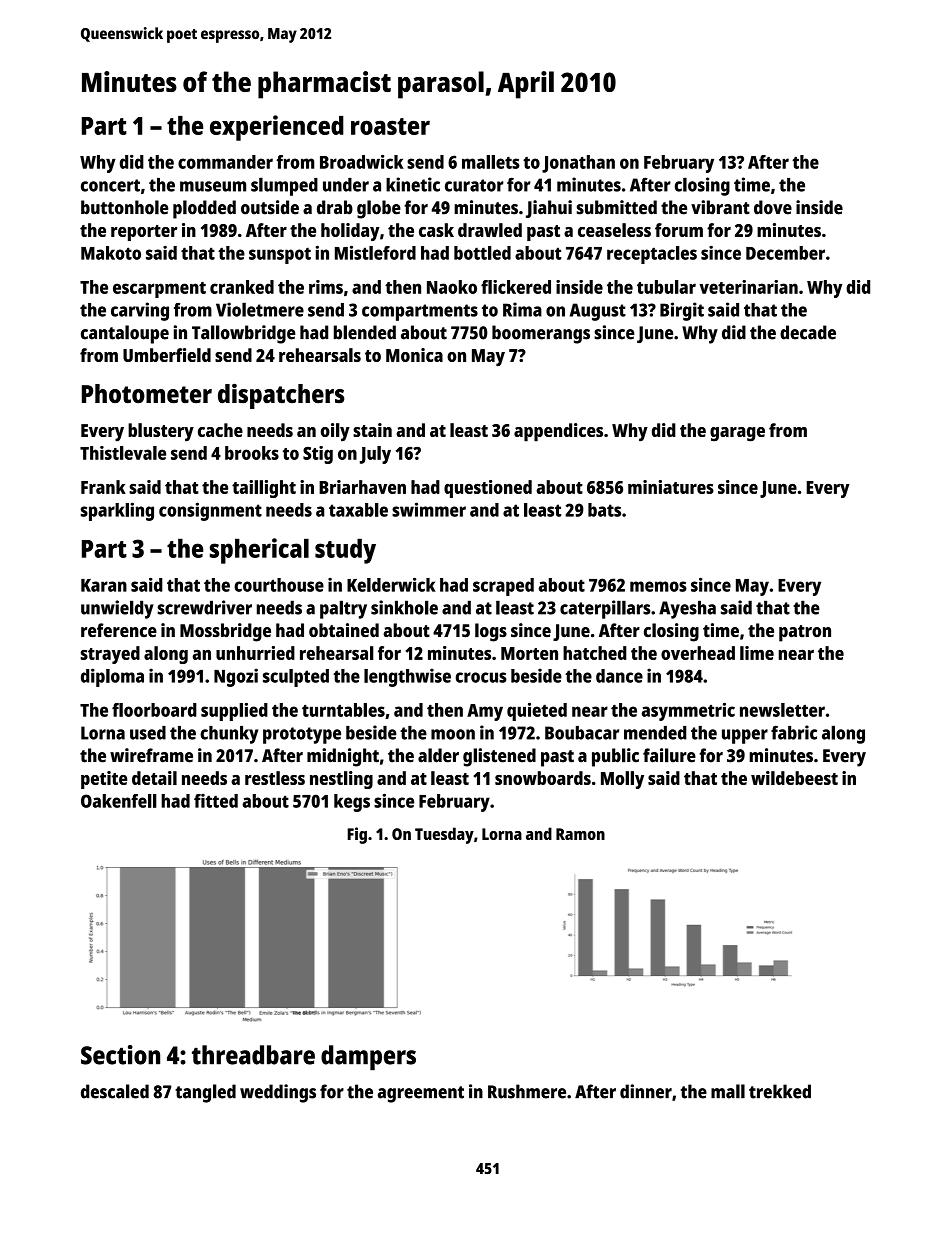  What do you see at coordinates (543, 778) in the screenshot?
I see `snowboards` at bounding box center [543, 778].
